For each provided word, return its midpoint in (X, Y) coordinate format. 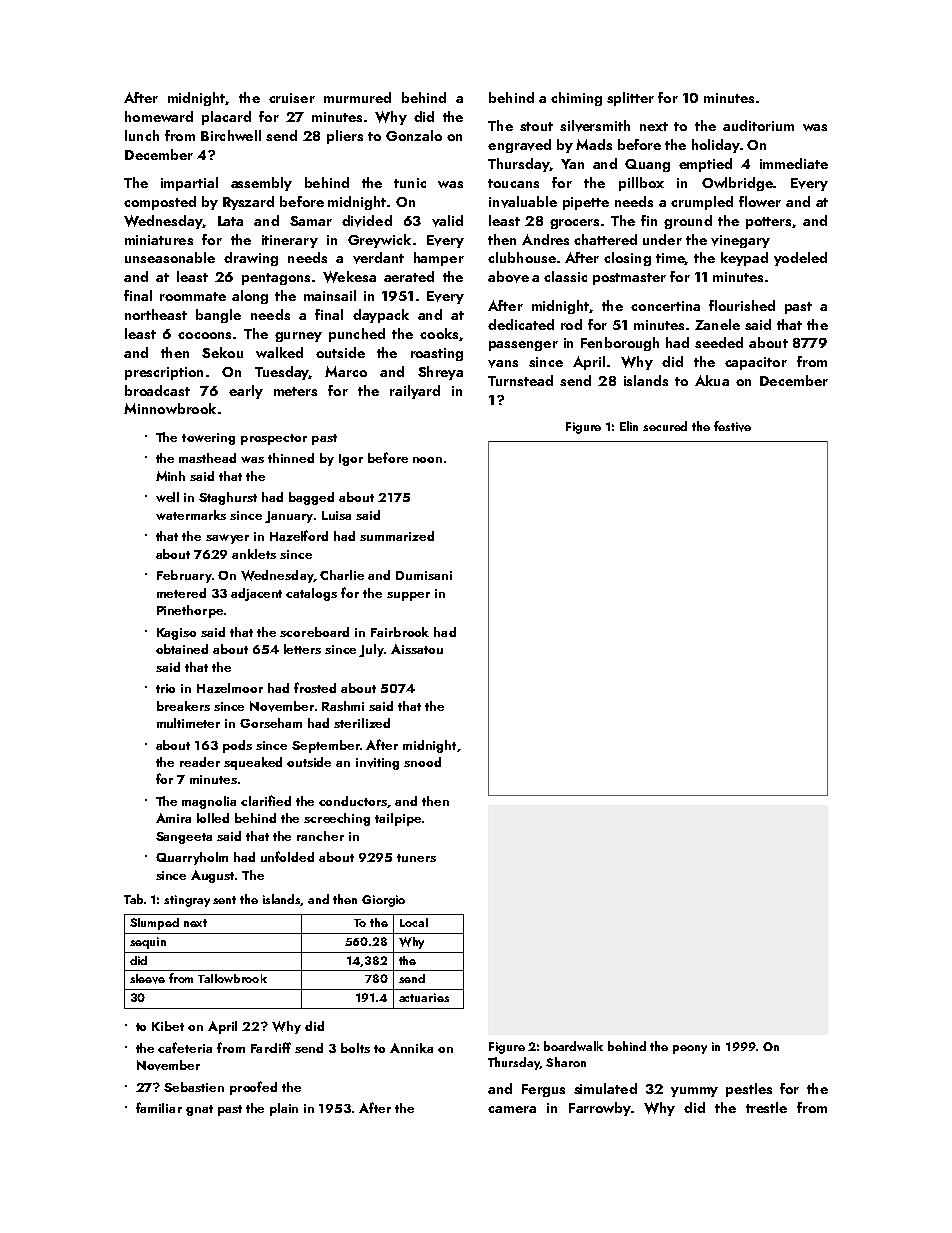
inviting (377, 764)
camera (512, 1109)
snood (422, 762)
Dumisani (424, 575)
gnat (199, 1110)
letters (302, 649)
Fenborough (620, 344)
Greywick (379, 241)
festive (732, 426)
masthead (207, 458)
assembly (261, 184)
